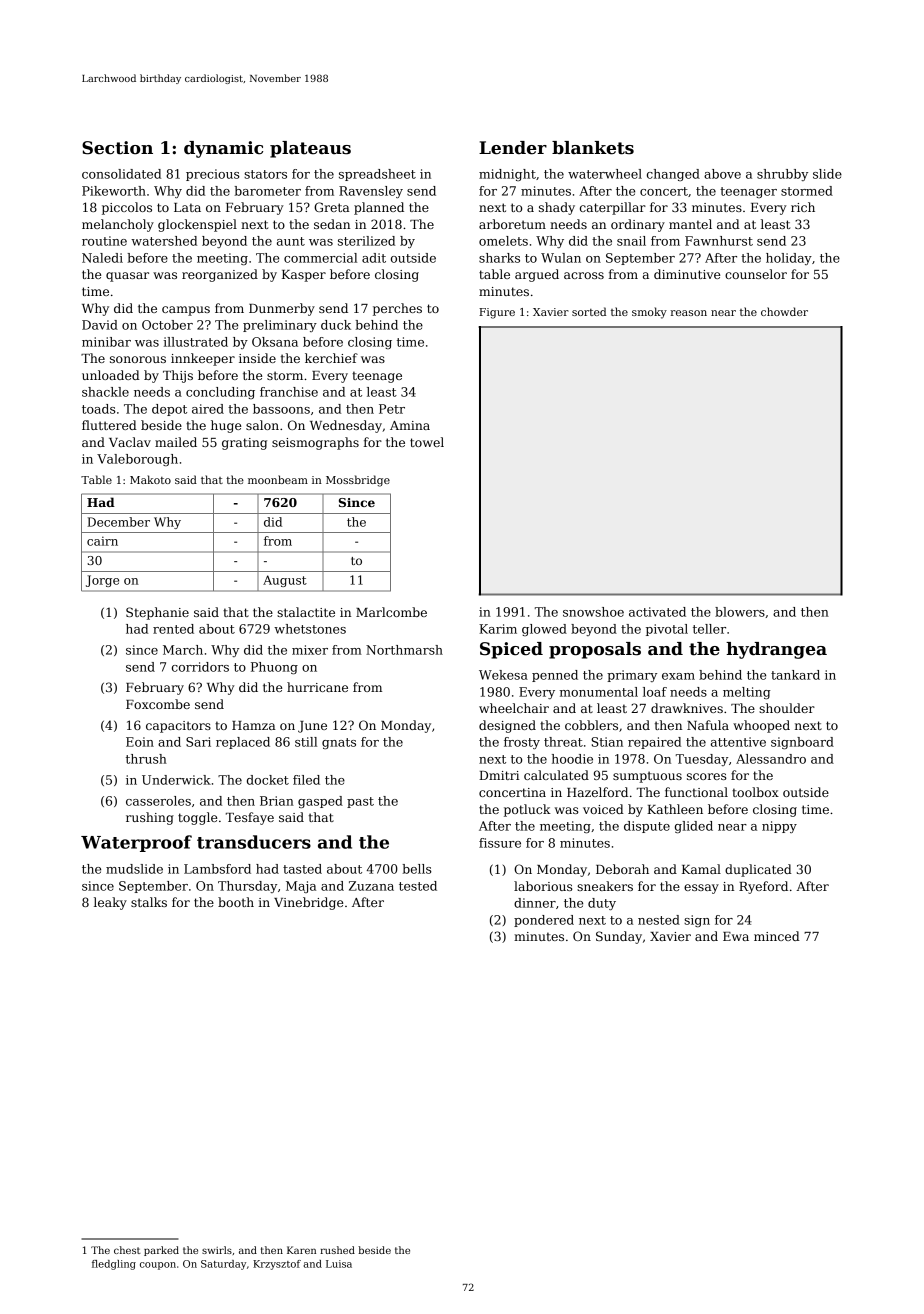 The height and width of the screenshot is (1314, 924). What do you see at coordinates (498, 629) in the screenshot?
I see `Karim` at bounding box center [498, 629].
